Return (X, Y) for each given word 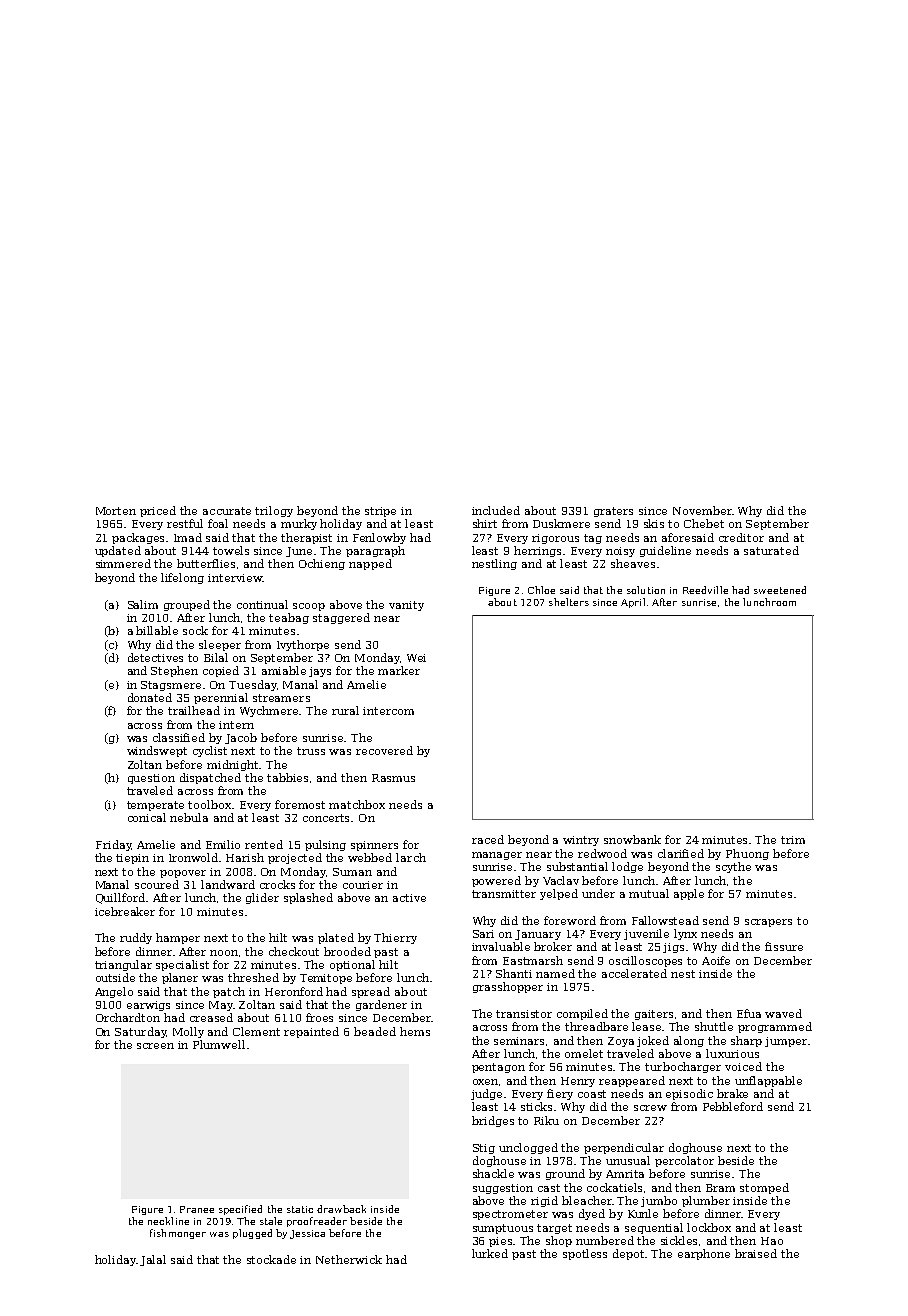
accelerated (634, 973)
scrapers (768, 923)
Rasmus (393, 778)
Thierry (395, 938)
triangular (123, 965)
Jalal (153, 1260)
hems (415, 1031)
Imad (188, 537)
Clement (256, 1031)
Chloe (541, 590)
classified (179, 737)
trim (793, 840)
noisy (620, 552)
